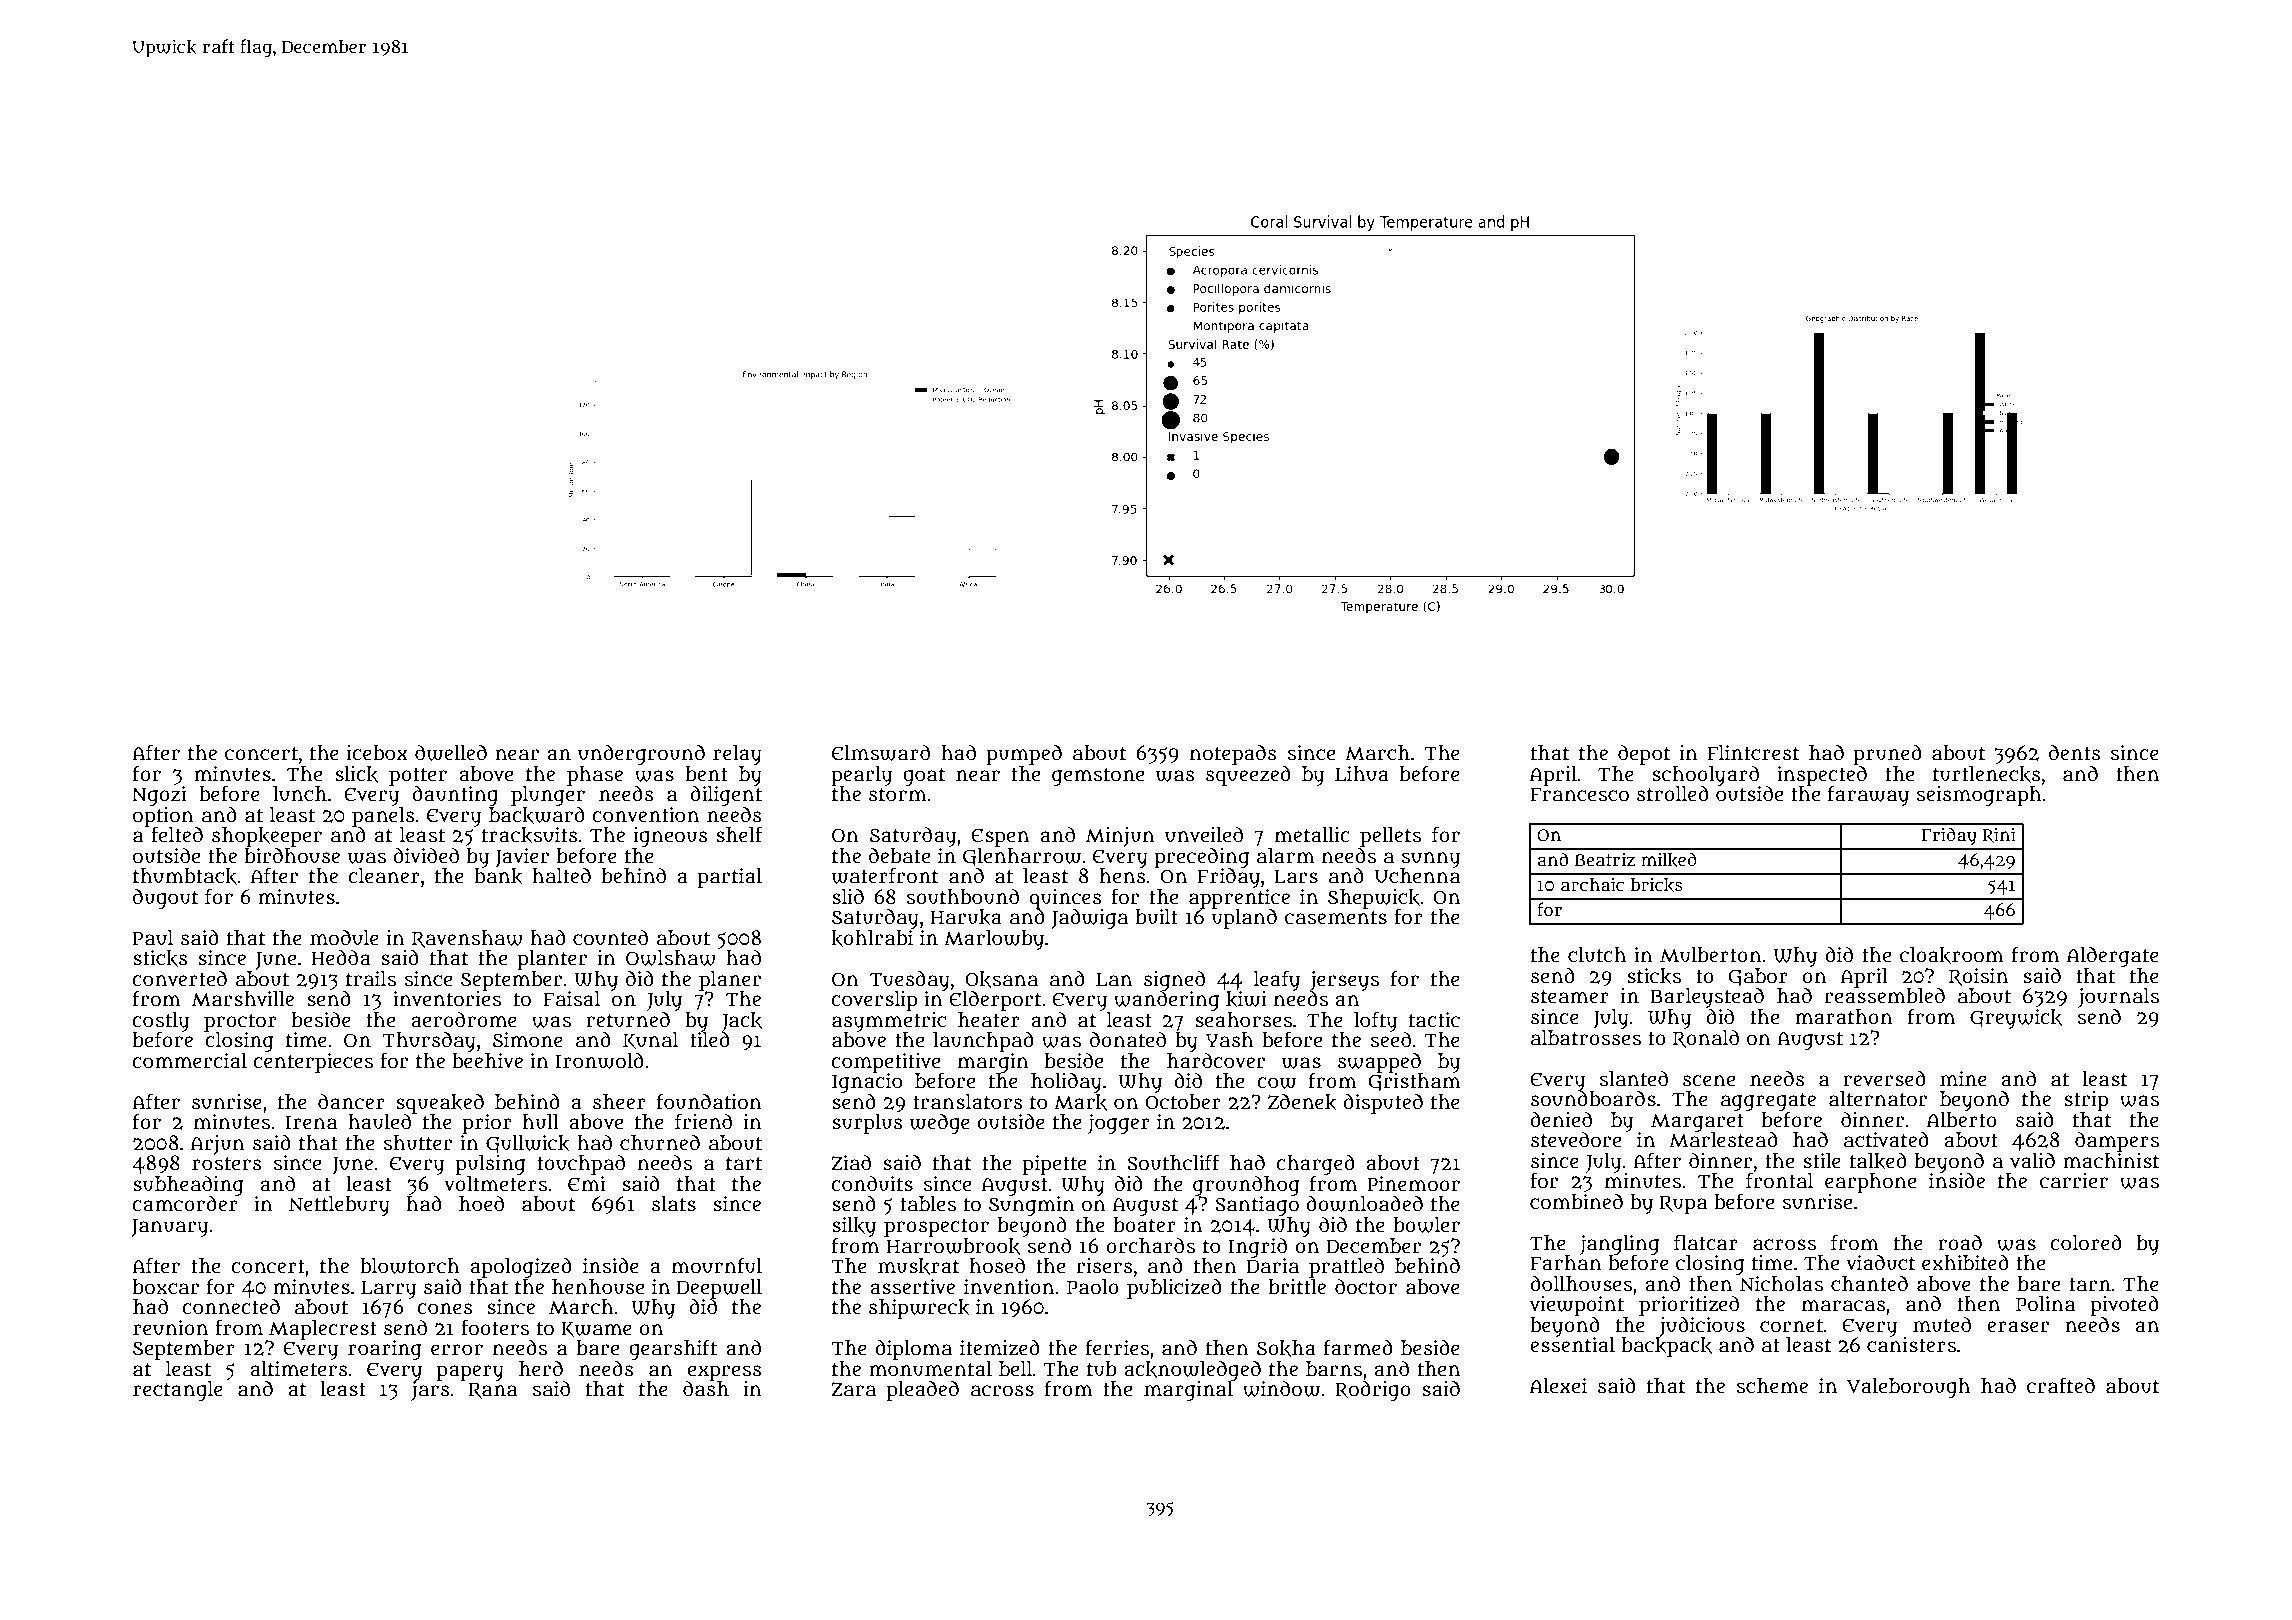  I want to click on Zdenek, so click(1302, 1102).
